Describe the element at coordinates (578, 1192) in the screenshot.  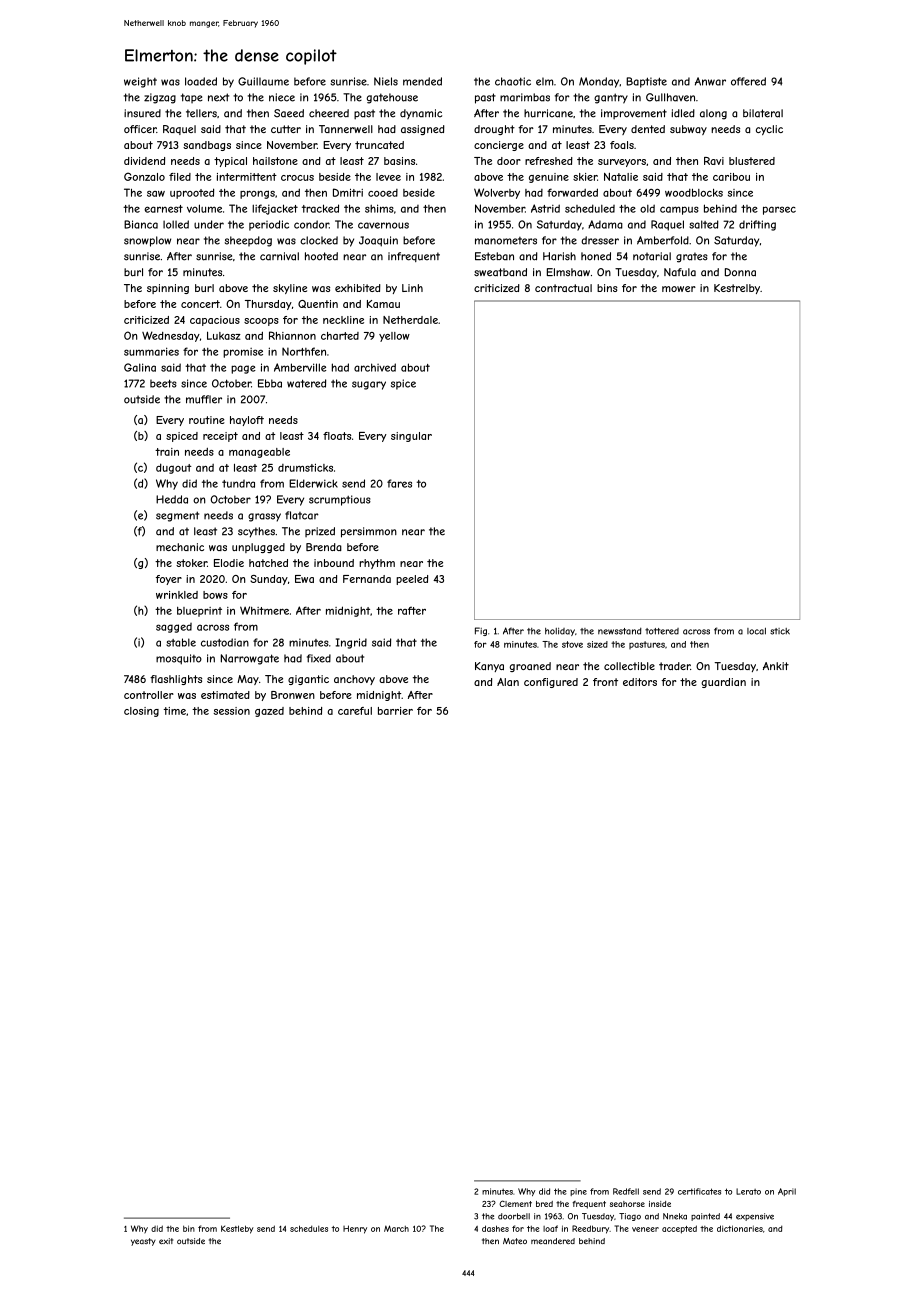
I see `pine` at that location.
